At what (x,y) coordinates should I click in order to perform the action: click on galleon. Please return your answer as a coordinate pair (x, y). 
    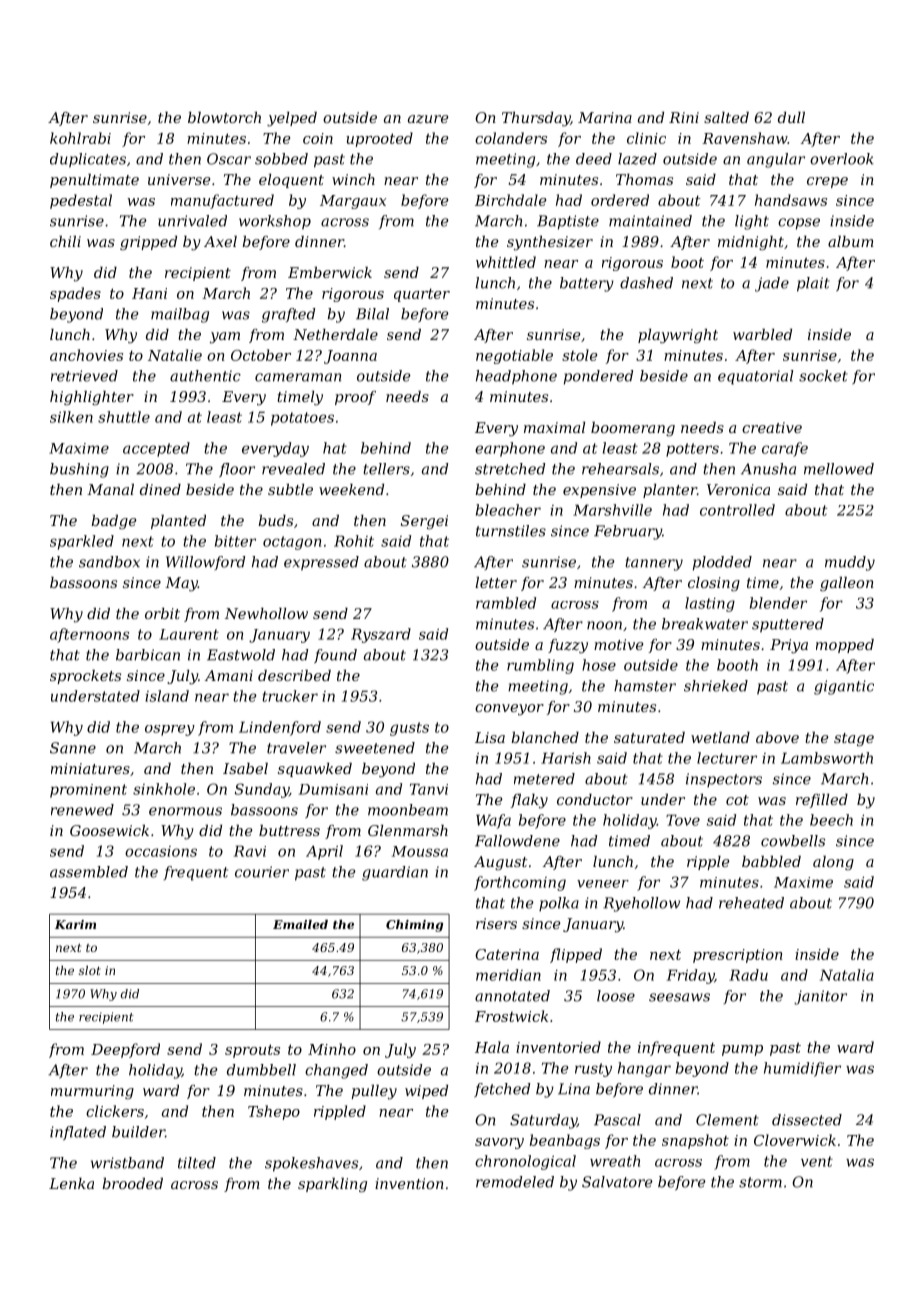
    Looking at the image, I should click on (847, 584).
